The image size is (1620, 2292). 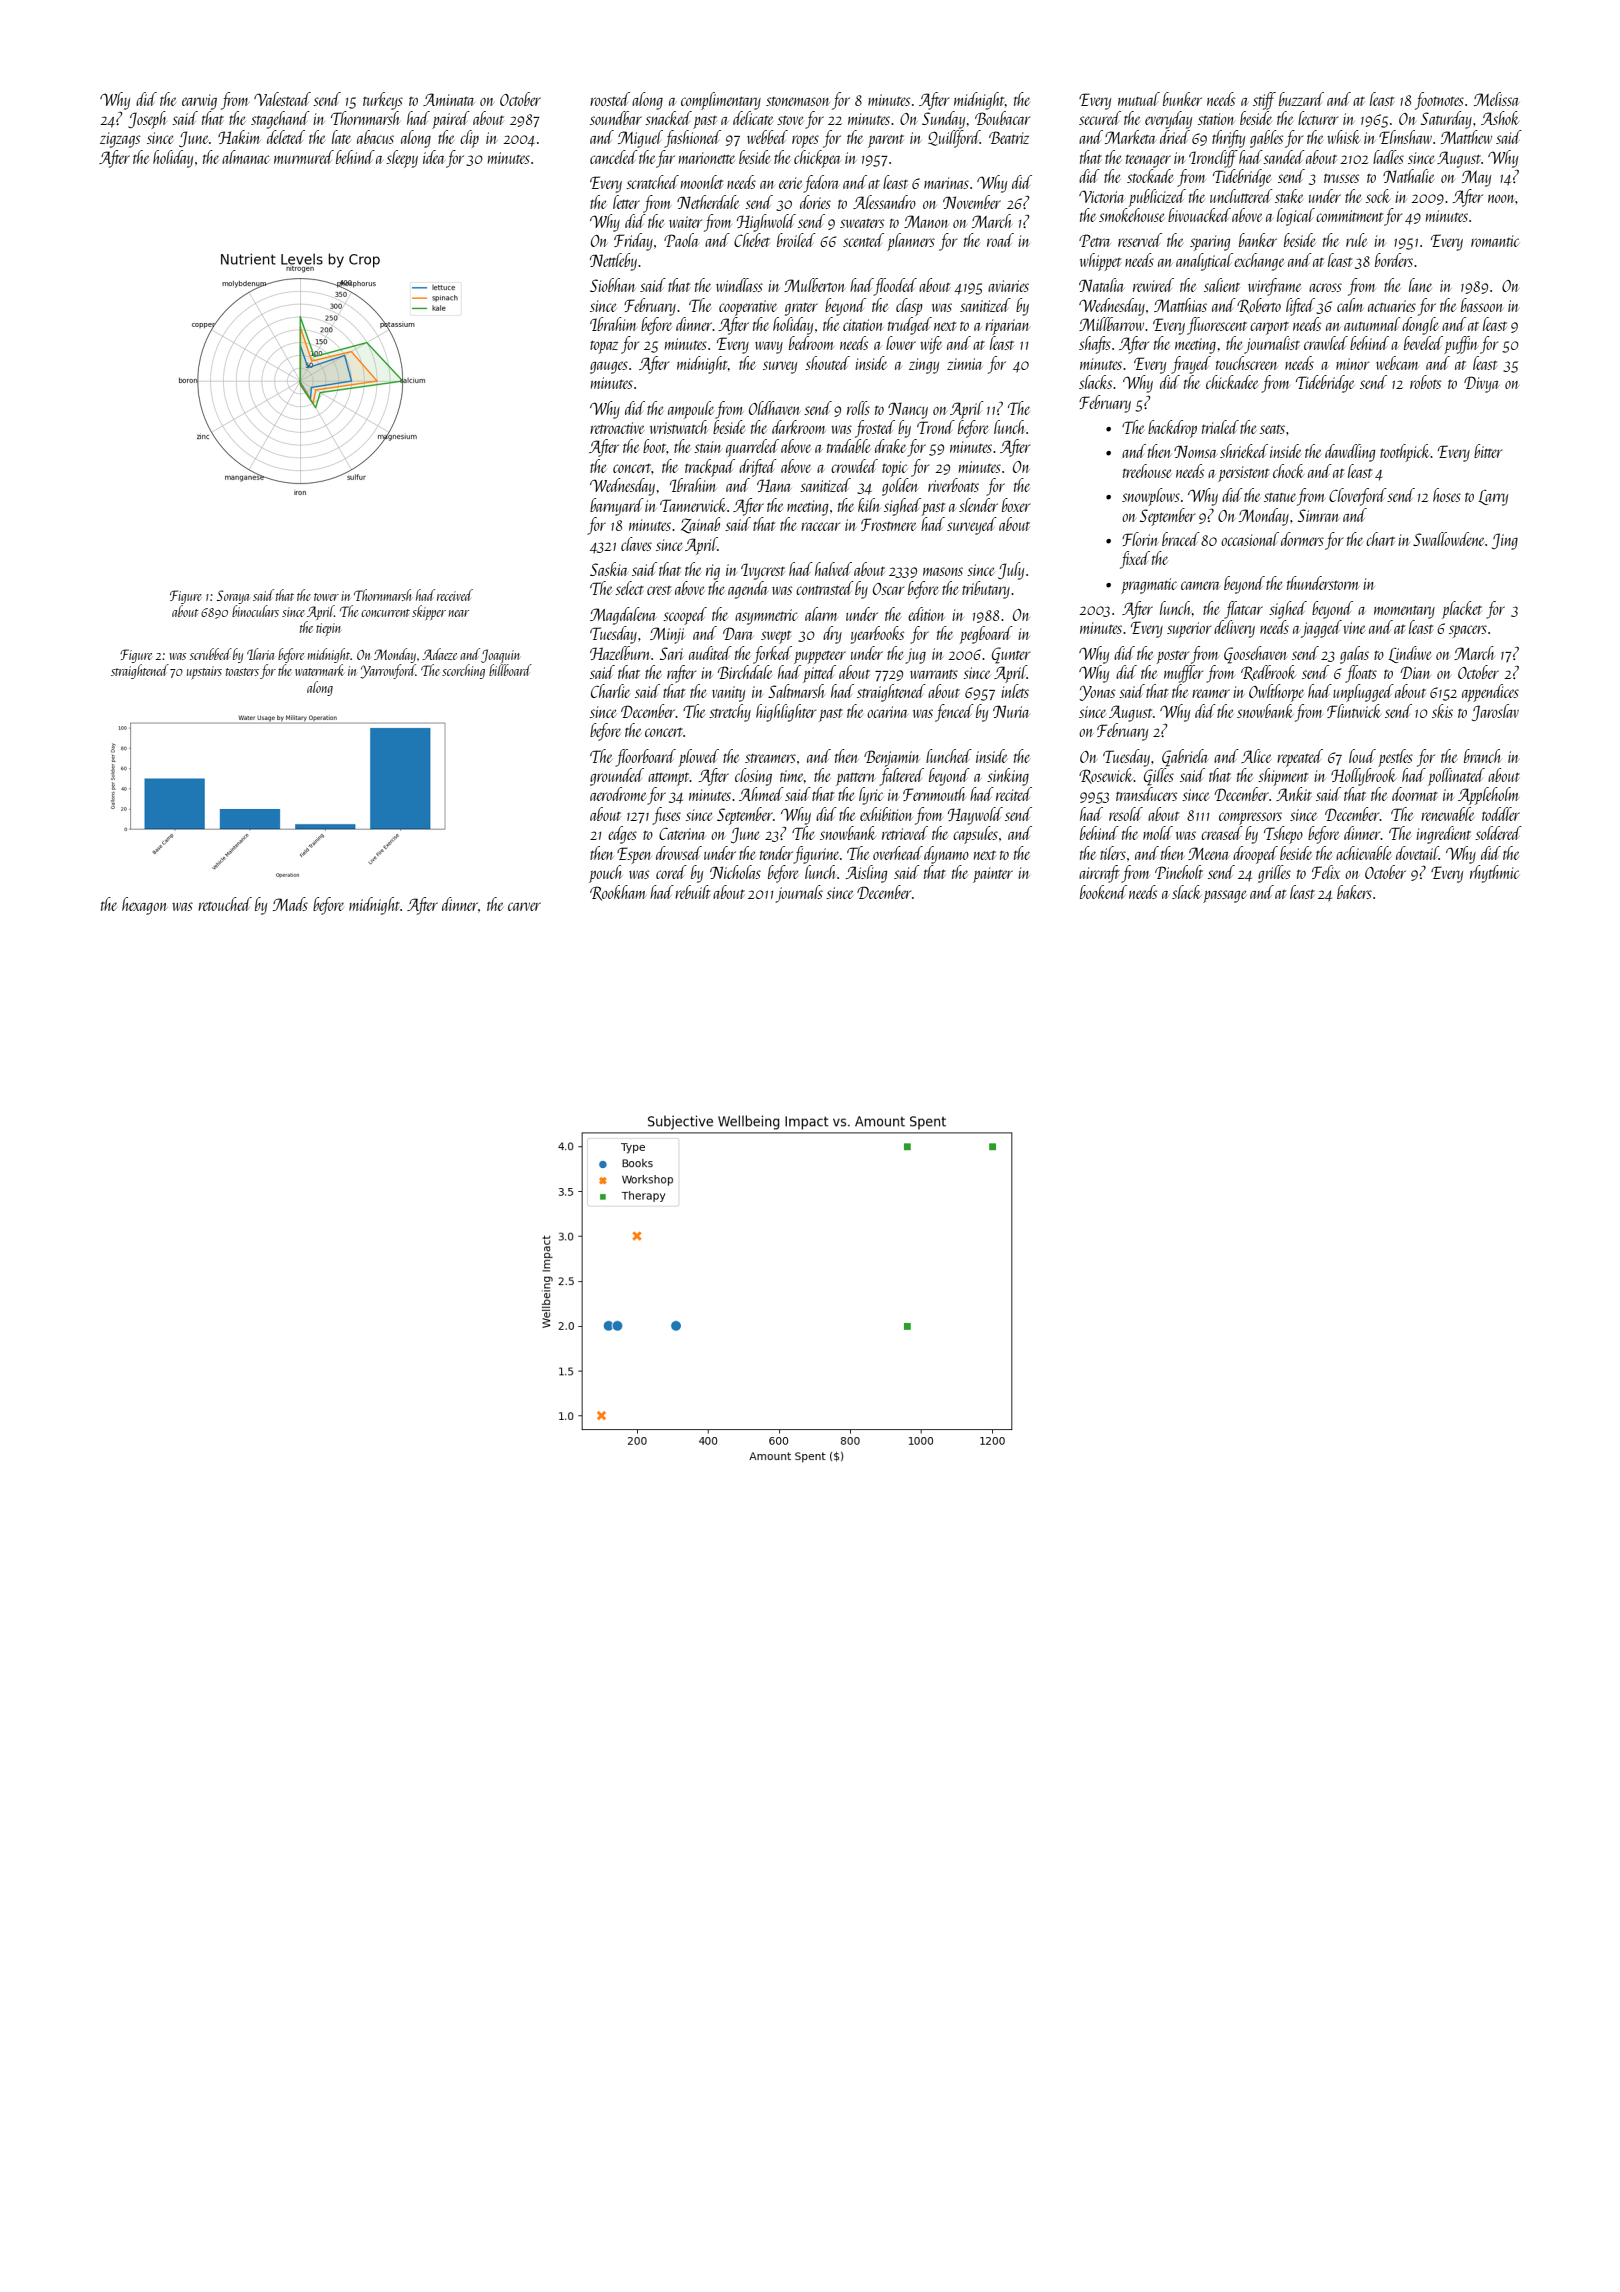 What do you see at coordinates (144, 906) in the image?
I see `hexagon` at bounding box center [144, 906].
